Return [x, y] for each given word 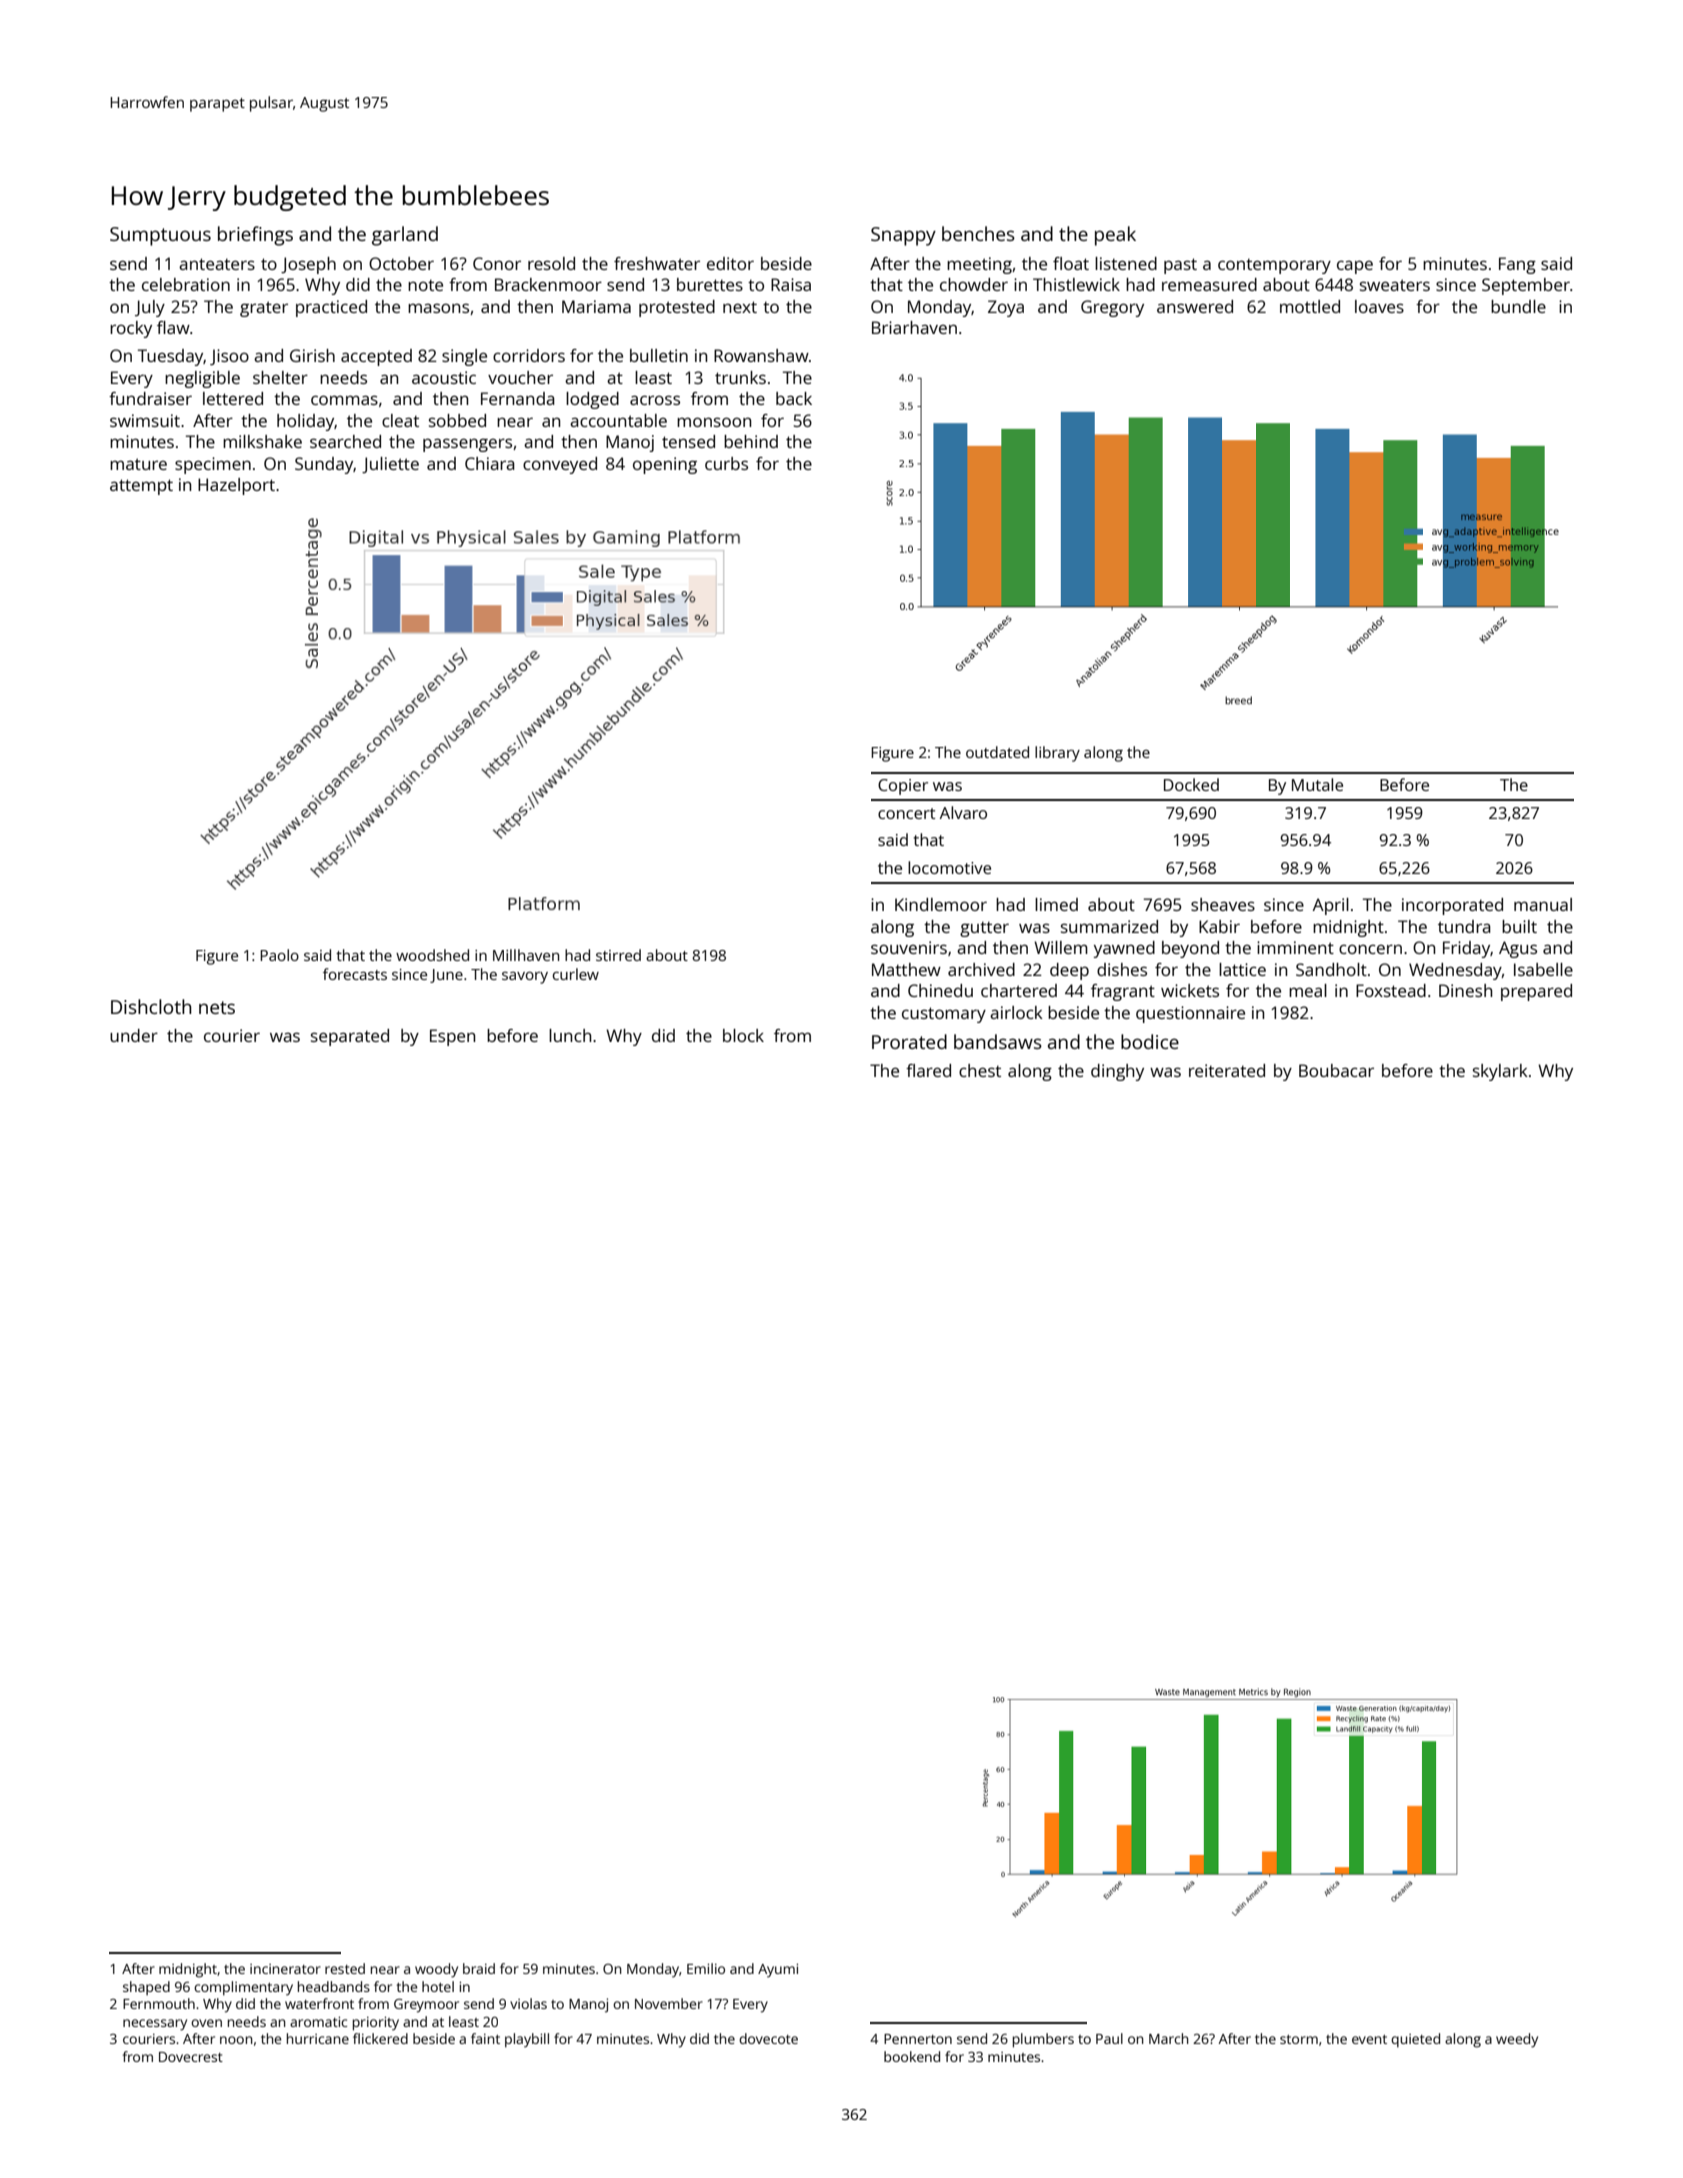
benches [978, 233]
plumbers [1043, 2040]
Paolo [279, 955]
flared [928, 1070]
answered [1195, 306]
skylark [1500, 1072]
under [134, 1035]
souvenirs [909, 947]
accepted [376, 357]
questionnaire [1190, 1014]
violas [528, 2003]
